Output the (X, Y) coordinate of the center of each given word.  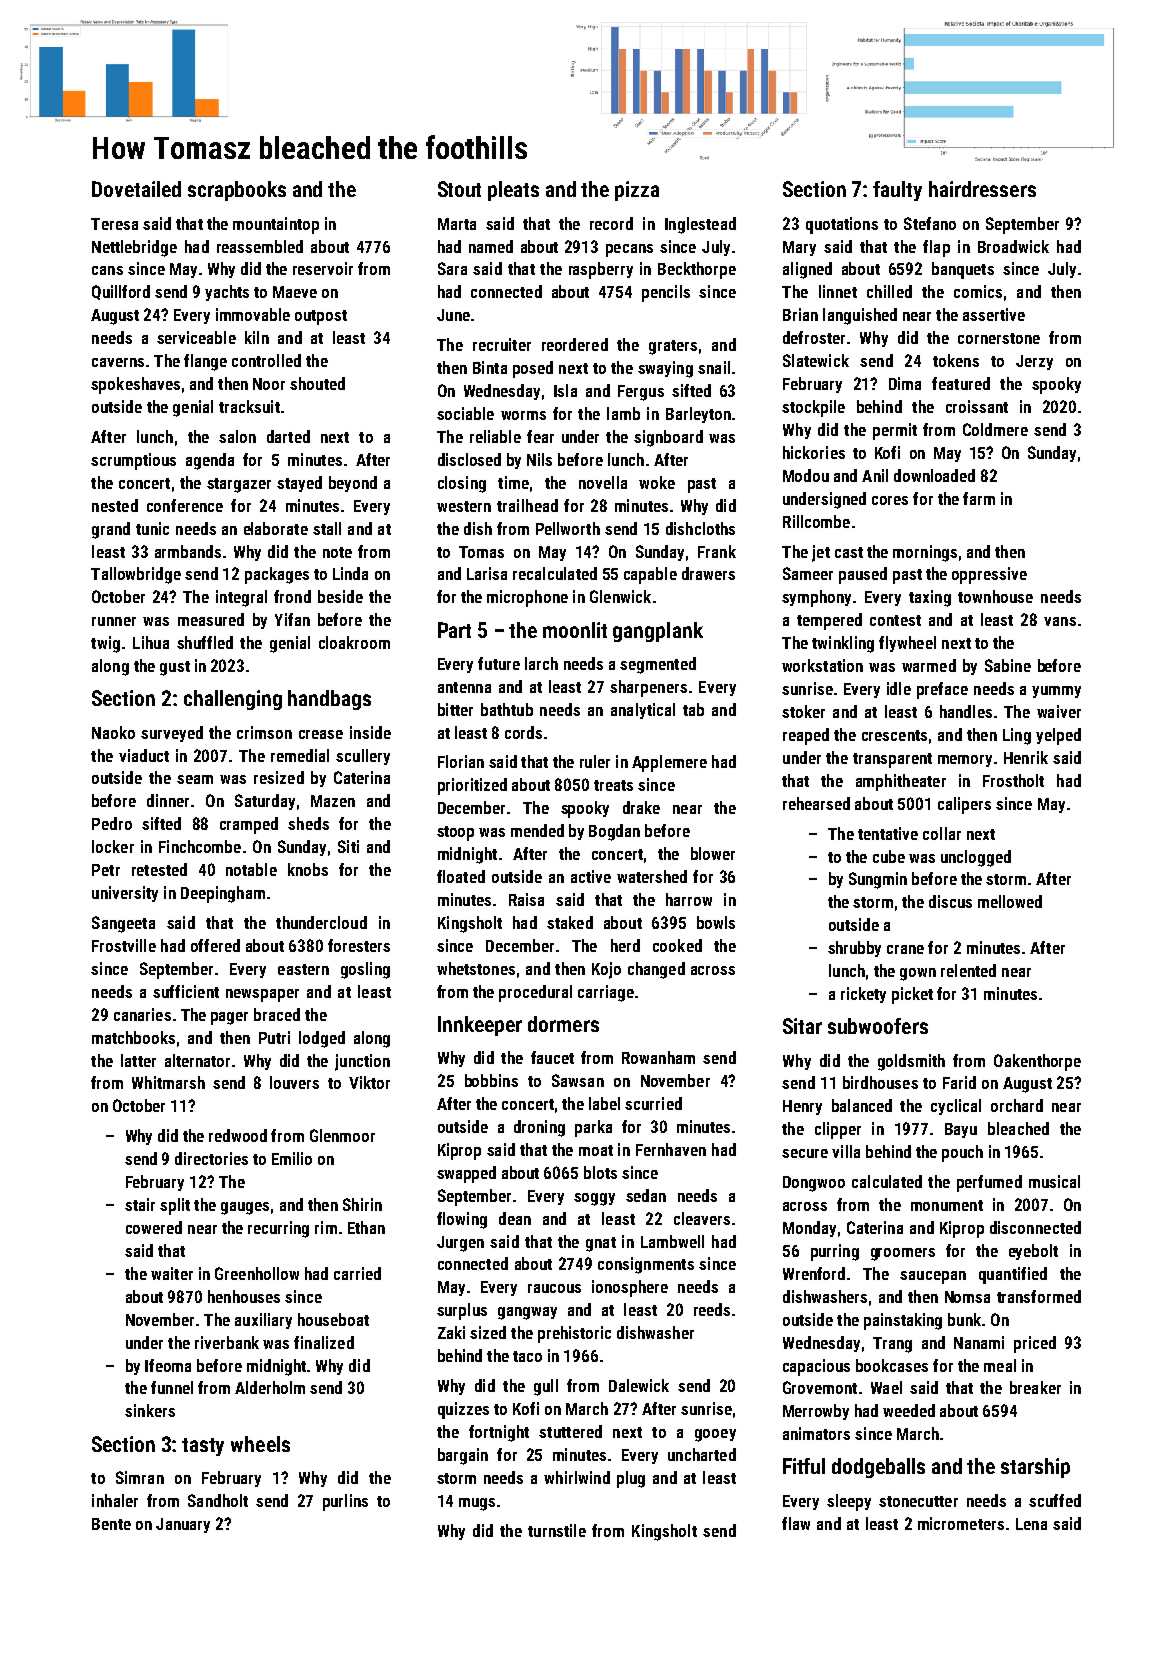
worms (523, 415)
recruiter (502, 344)
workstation (822, 665)
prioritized (472, 786)
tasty (203, 1447)
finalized (324, 1342)
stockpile (813, 408)
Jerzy (1034, 362)
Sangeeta (123, 924)
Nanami (979, 1342)
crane (905, 949)
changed (656, 970)
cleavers (702, 1218)
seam (195, 779)
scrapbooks (237, 191)
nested (115, 505)
